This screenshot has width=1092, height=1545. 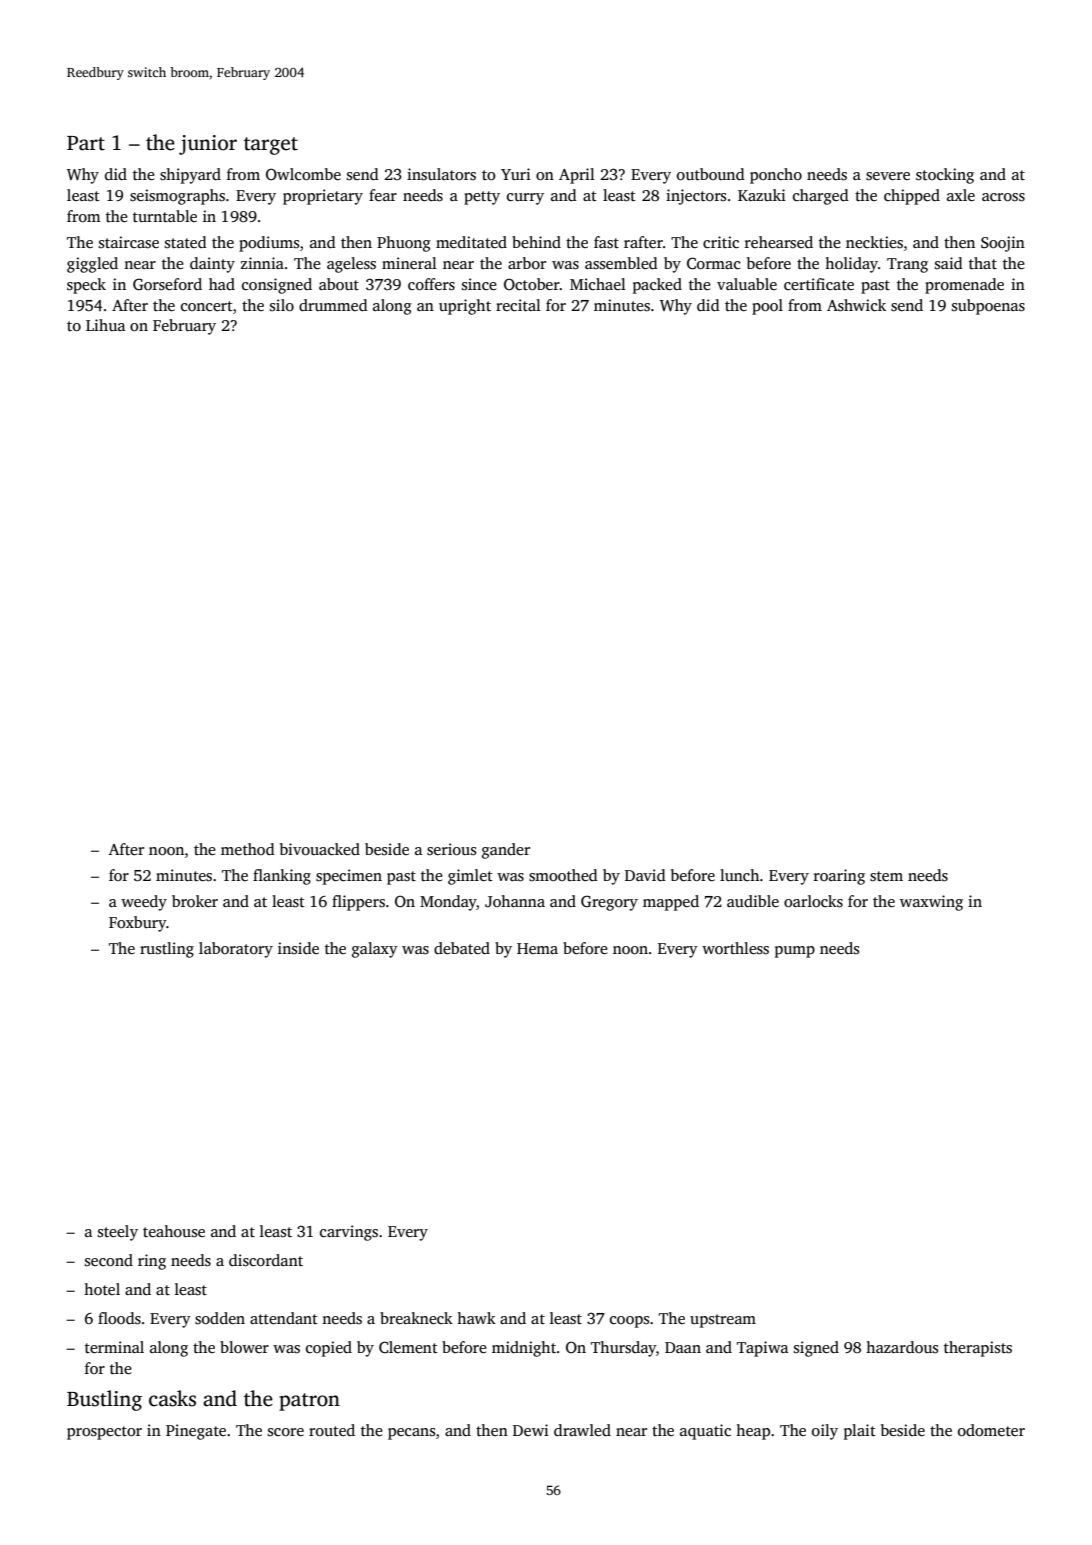 What do you see at coordinates (767, 307) in the screenshot?
I see `pool` at bounding box center [767, 307].
